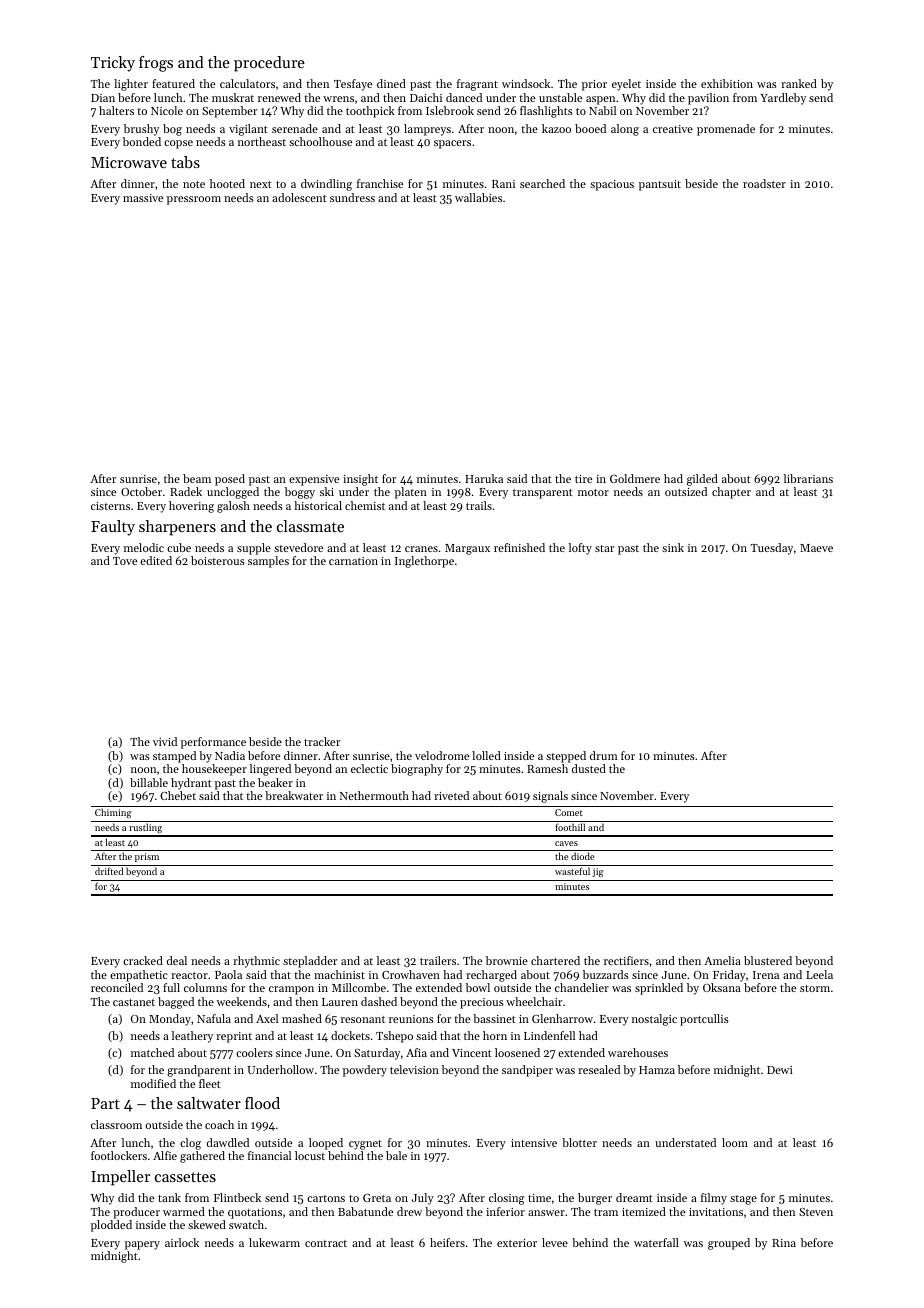  What do you see at coordinates (256, 962) in the screenshot?
I see `rhythmic` at bounding box center [256, 962].
